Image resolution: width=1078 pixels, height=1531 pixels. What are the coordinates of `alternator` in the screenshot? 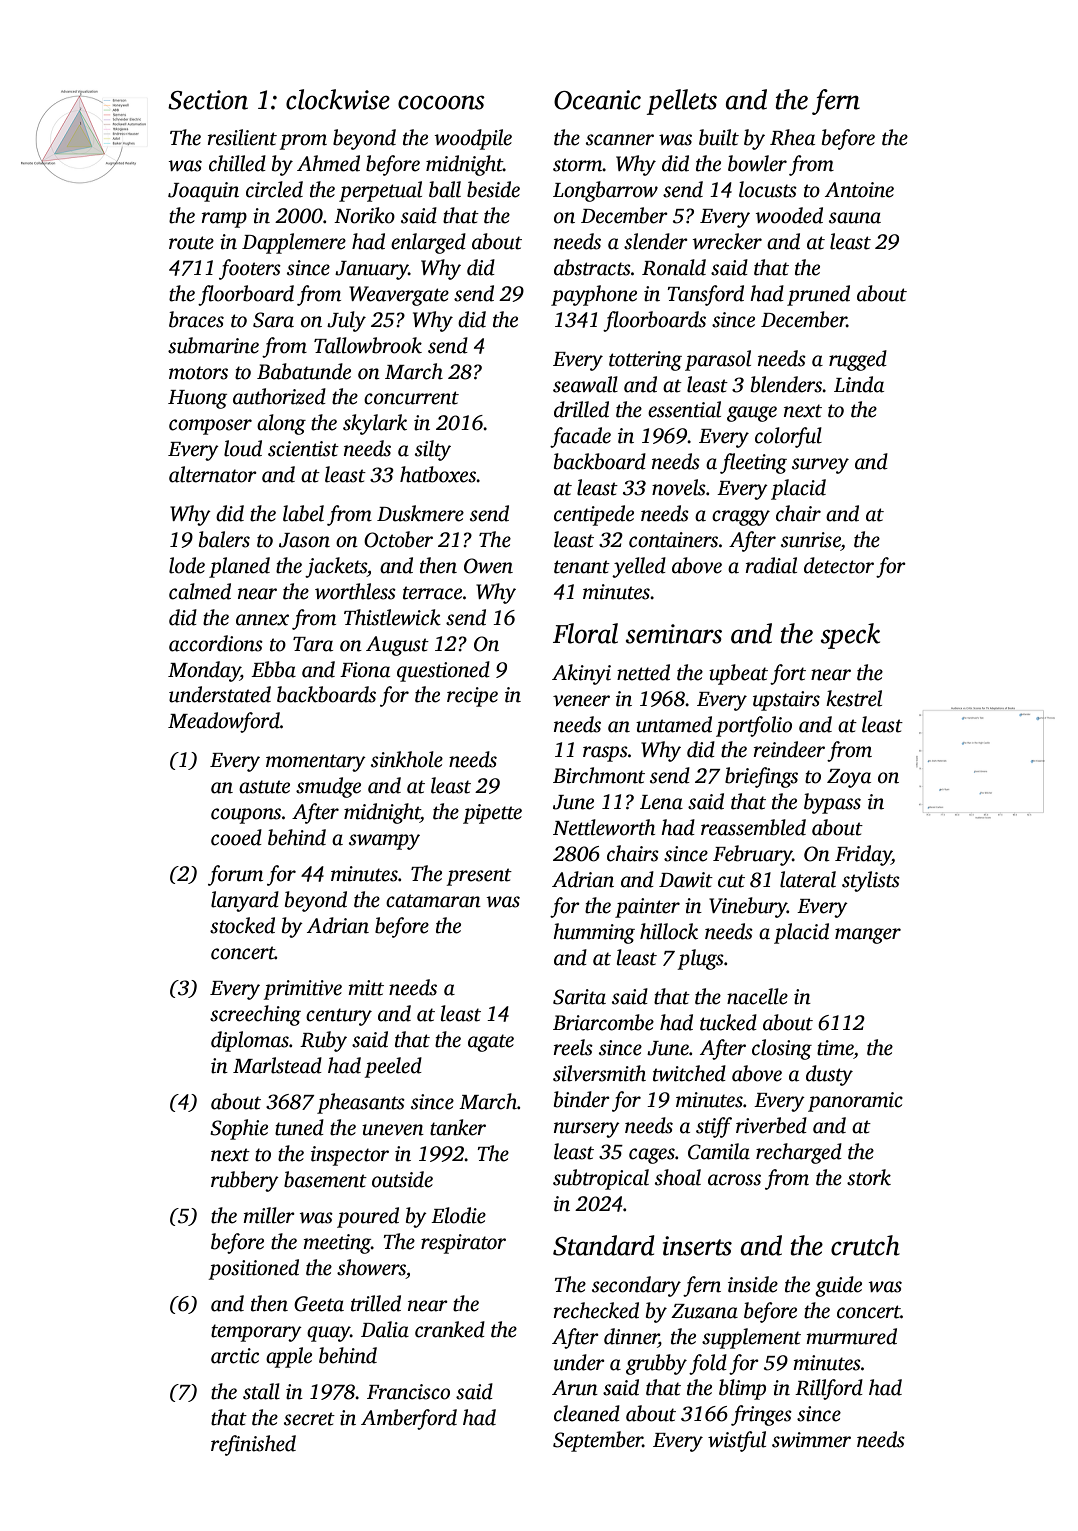 It's located at (213, 474).
